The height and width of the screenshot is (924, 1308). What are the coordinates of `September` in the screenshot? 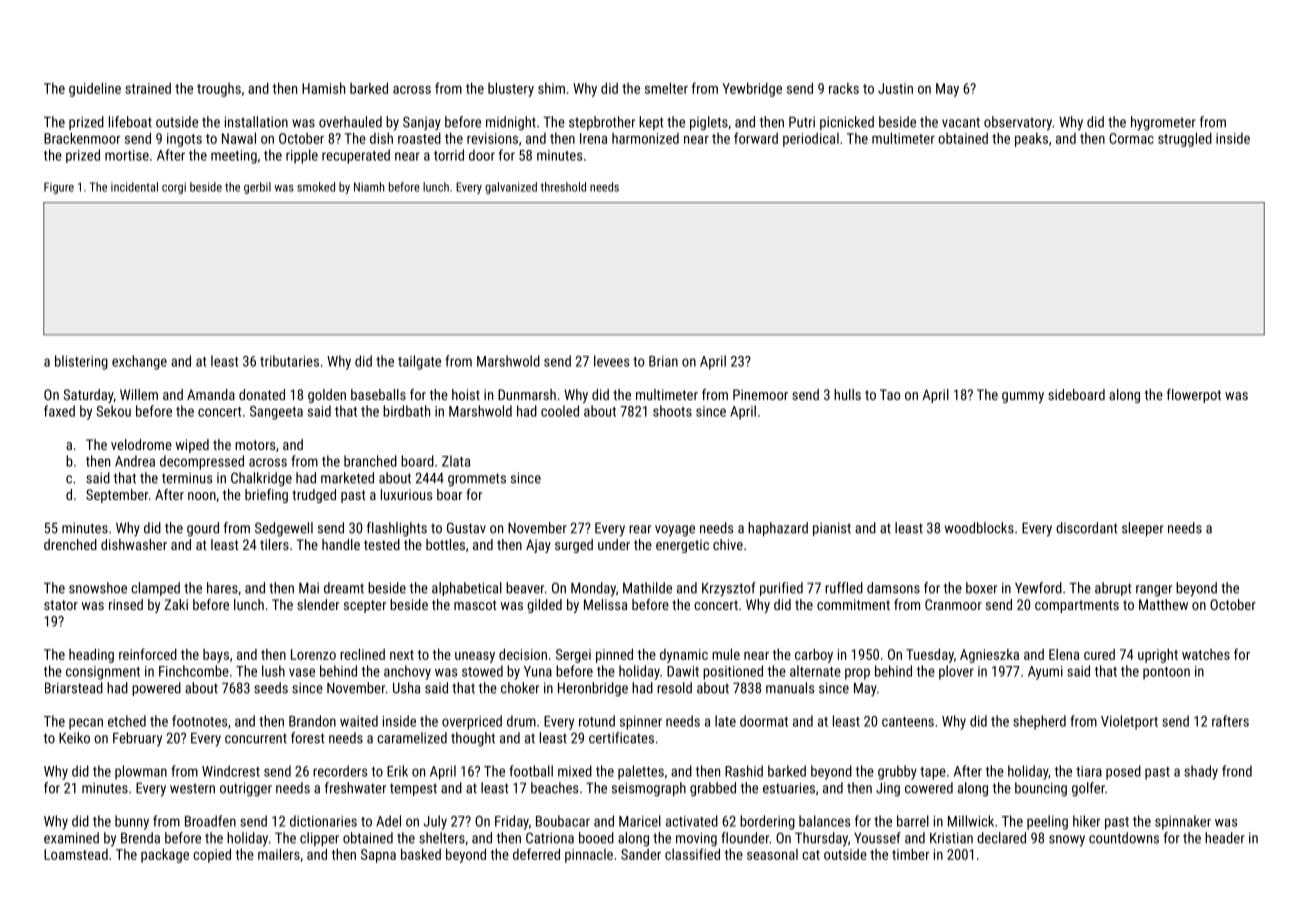 It's located at (117, 496).
